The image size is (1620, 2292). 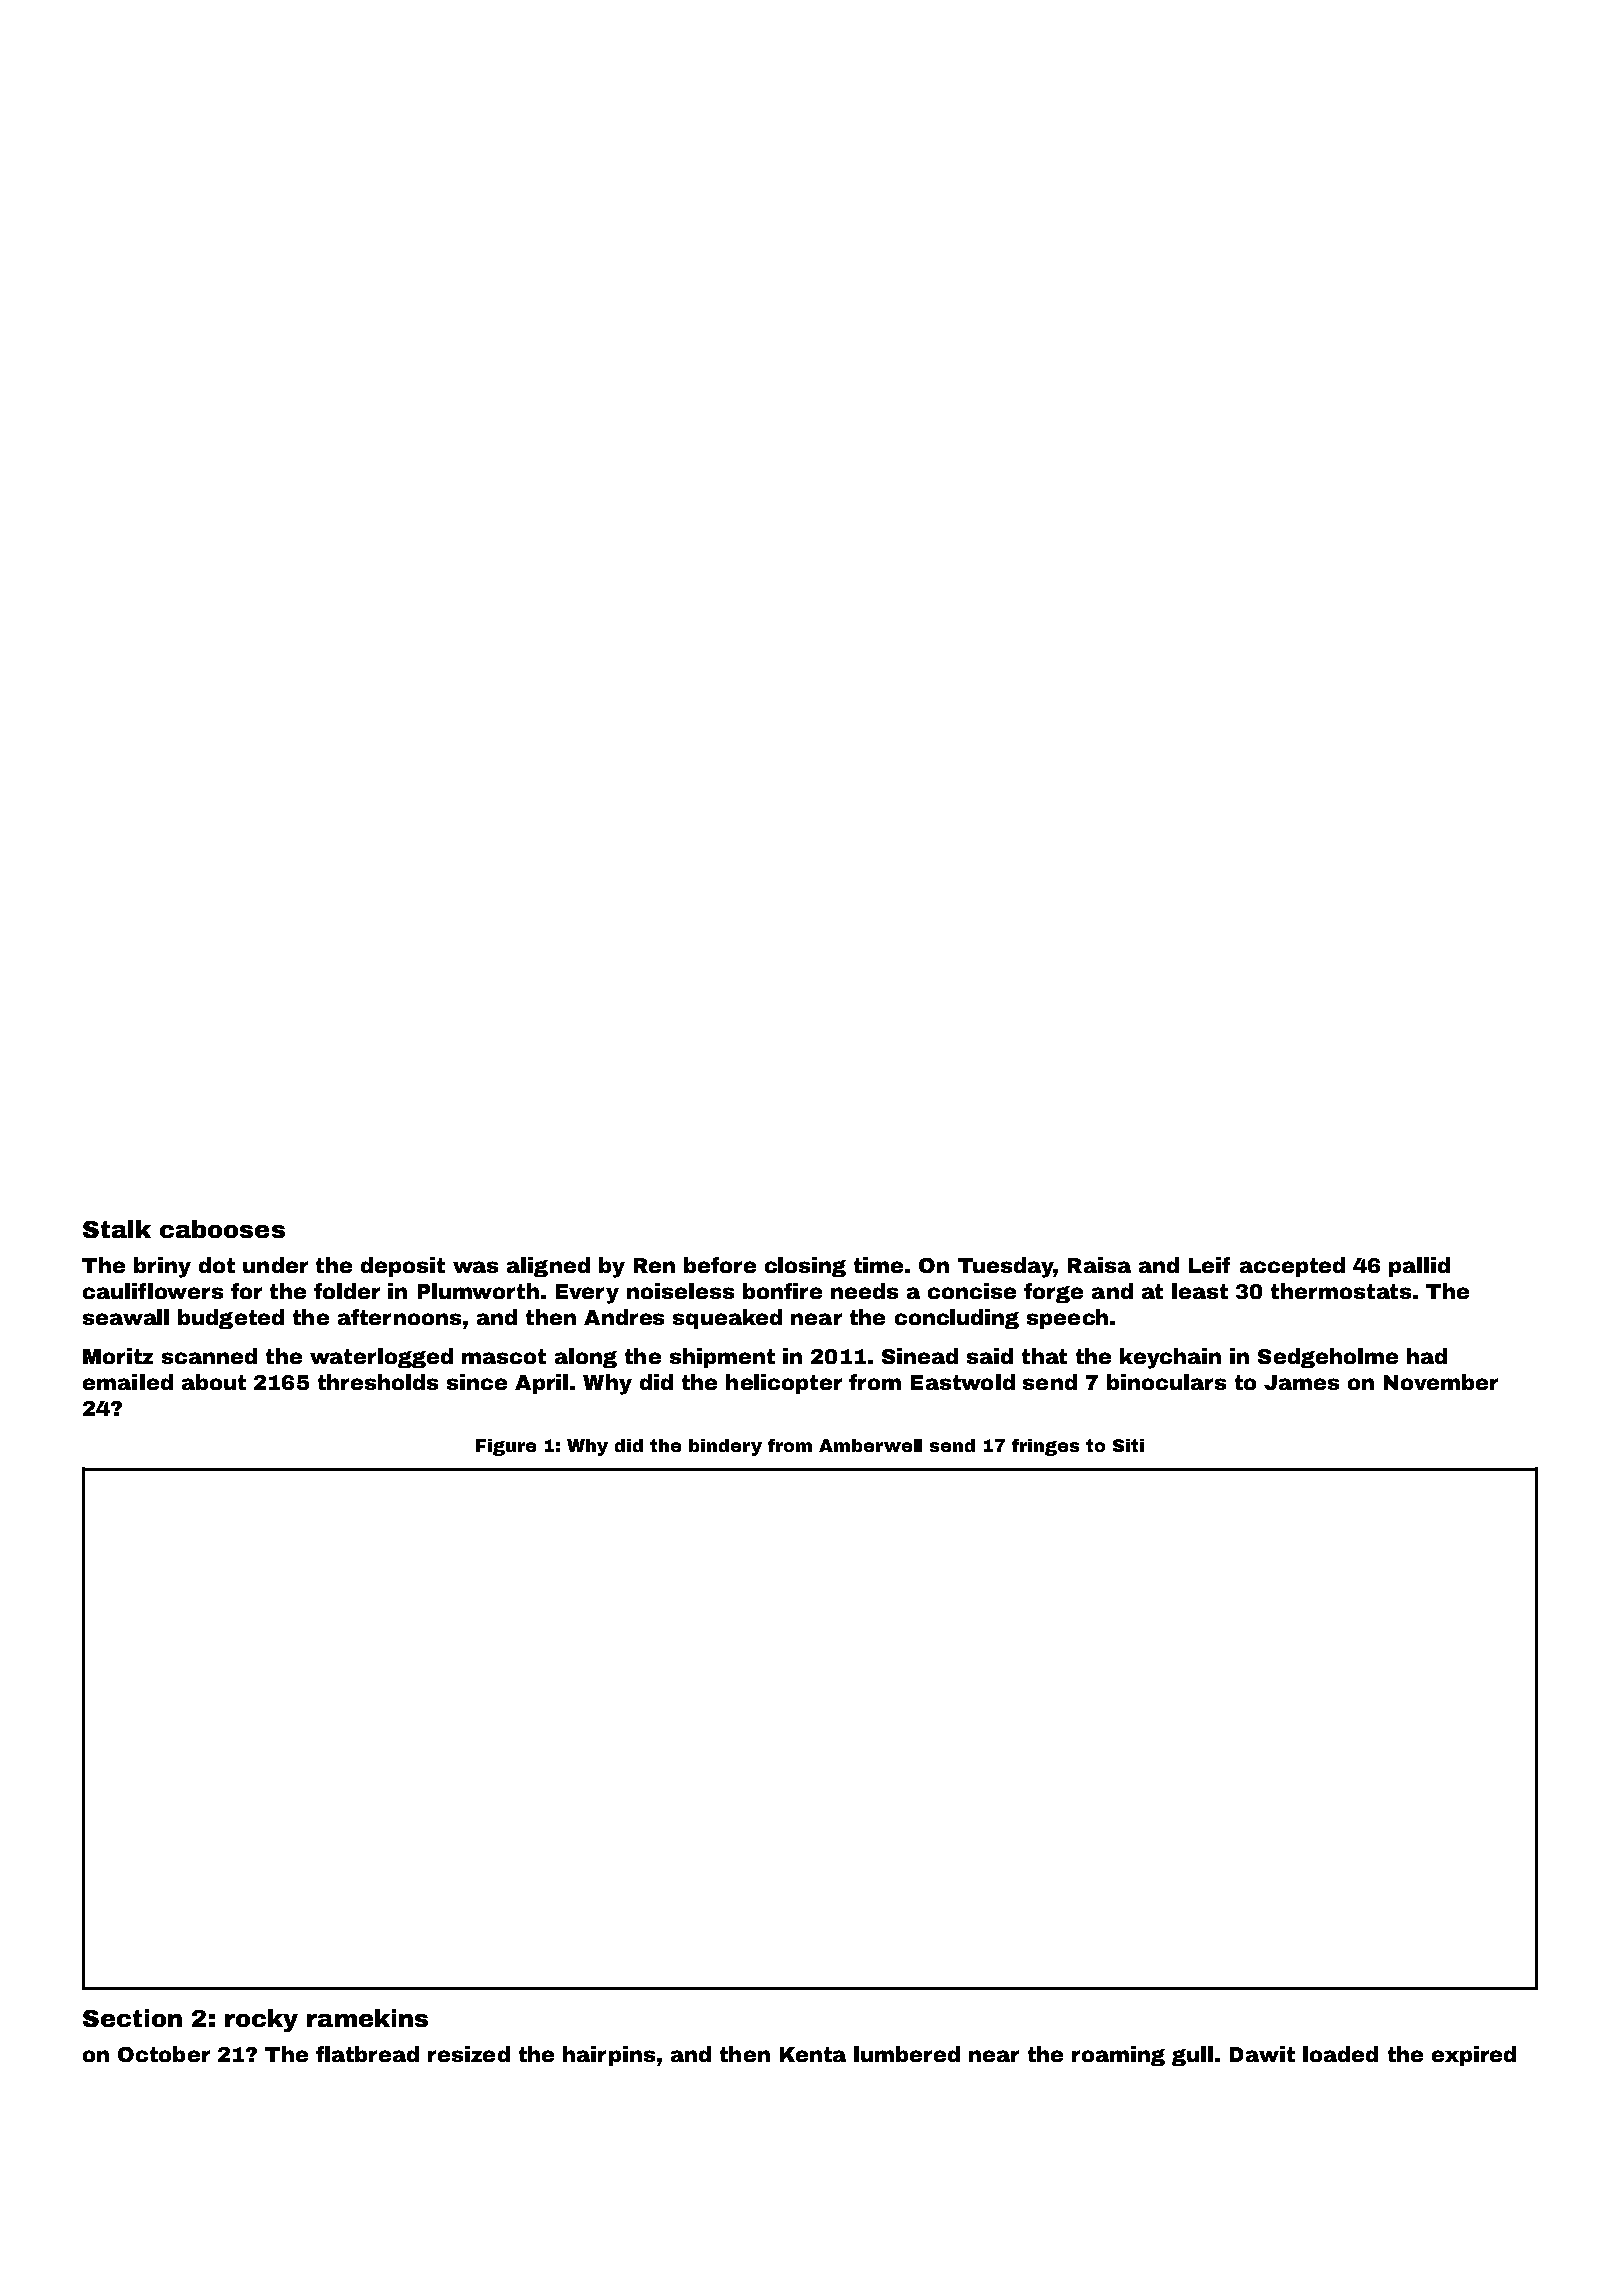 What do you see at coordinates (1045, 1447) in the document?
I see `fringes` at bounding box center [1045, 1447].
